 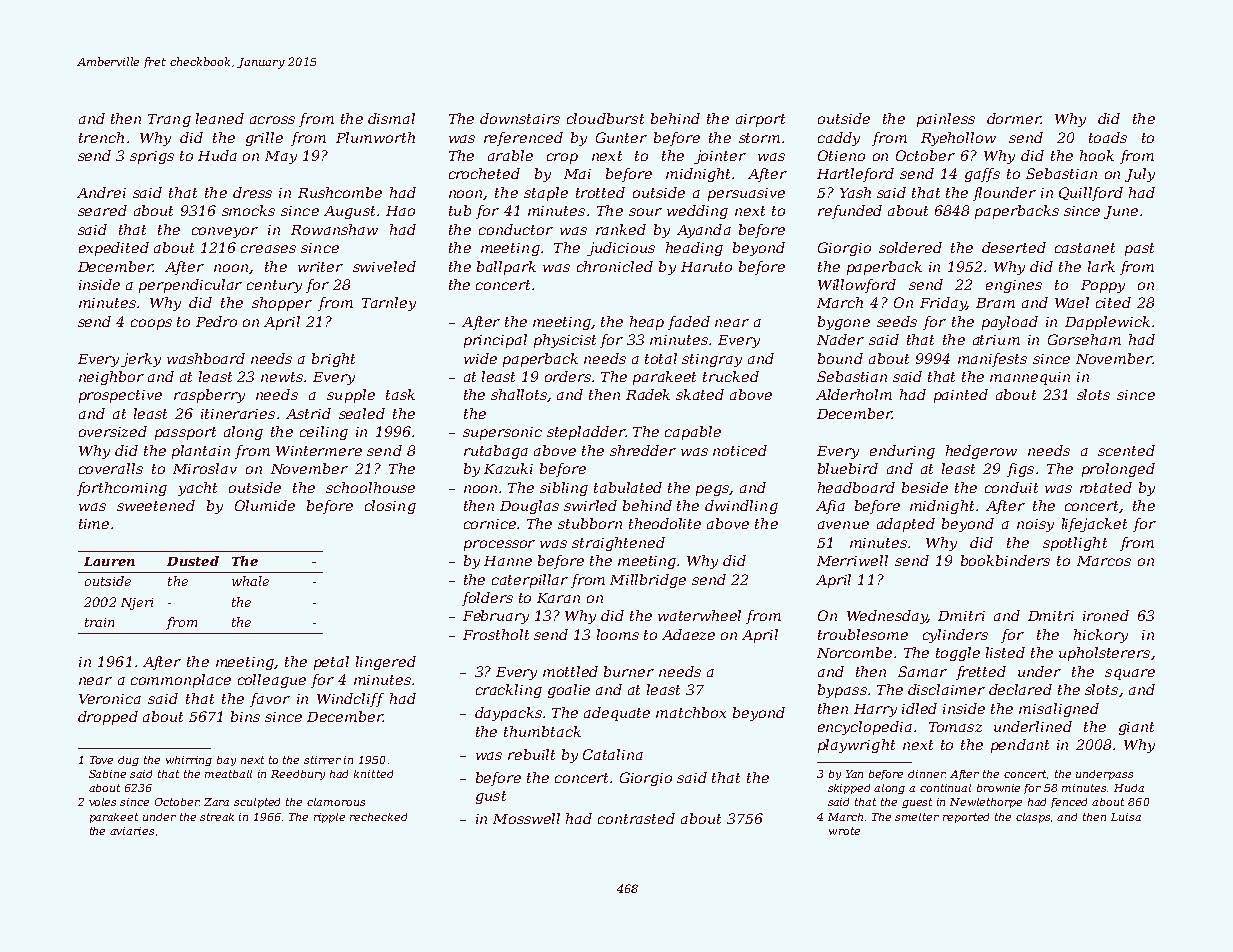 I want to click on cited, so click(x=1113, y=302).
